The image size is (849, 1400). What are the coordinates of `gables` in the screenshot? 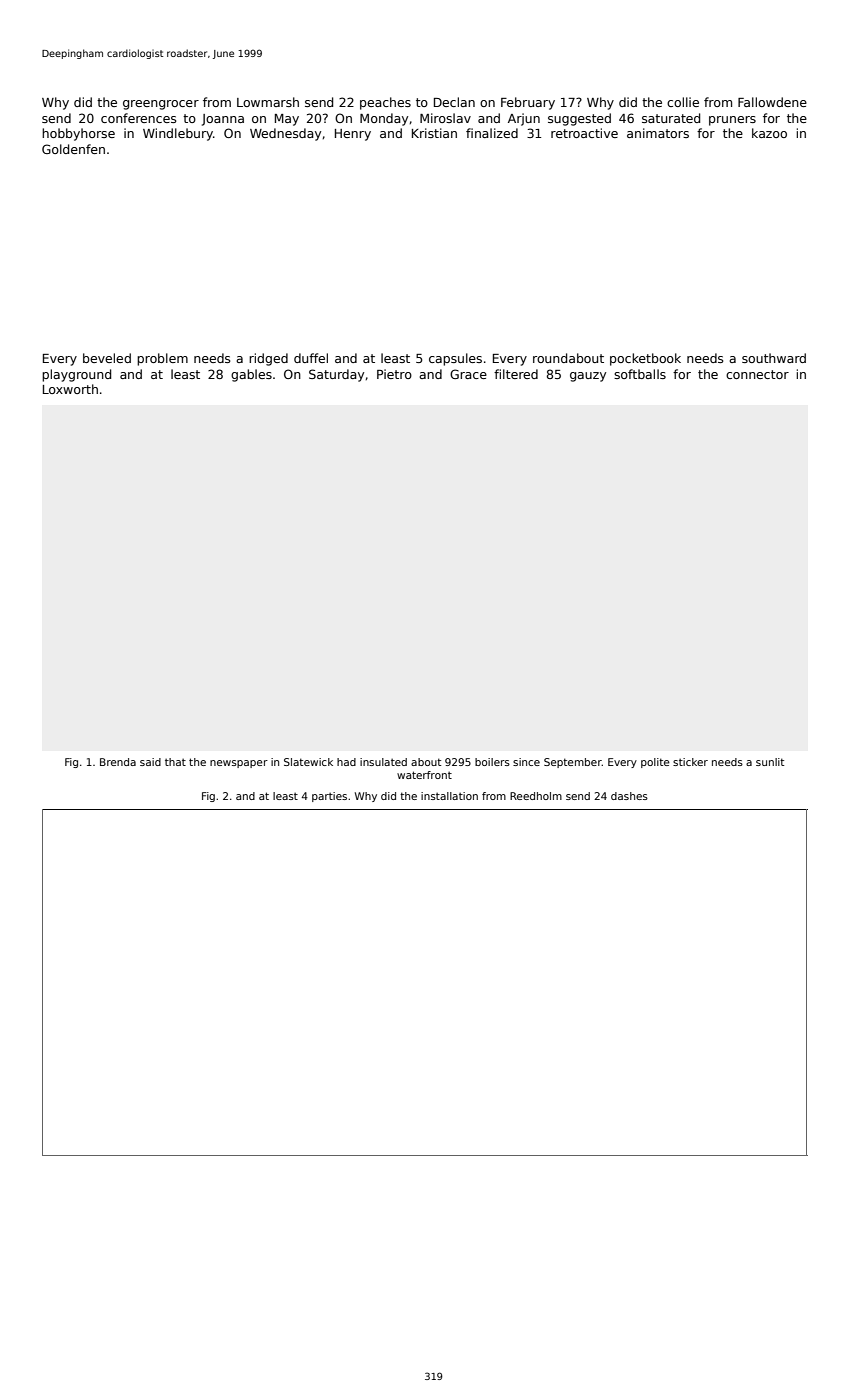 It's located at (251, 375).
